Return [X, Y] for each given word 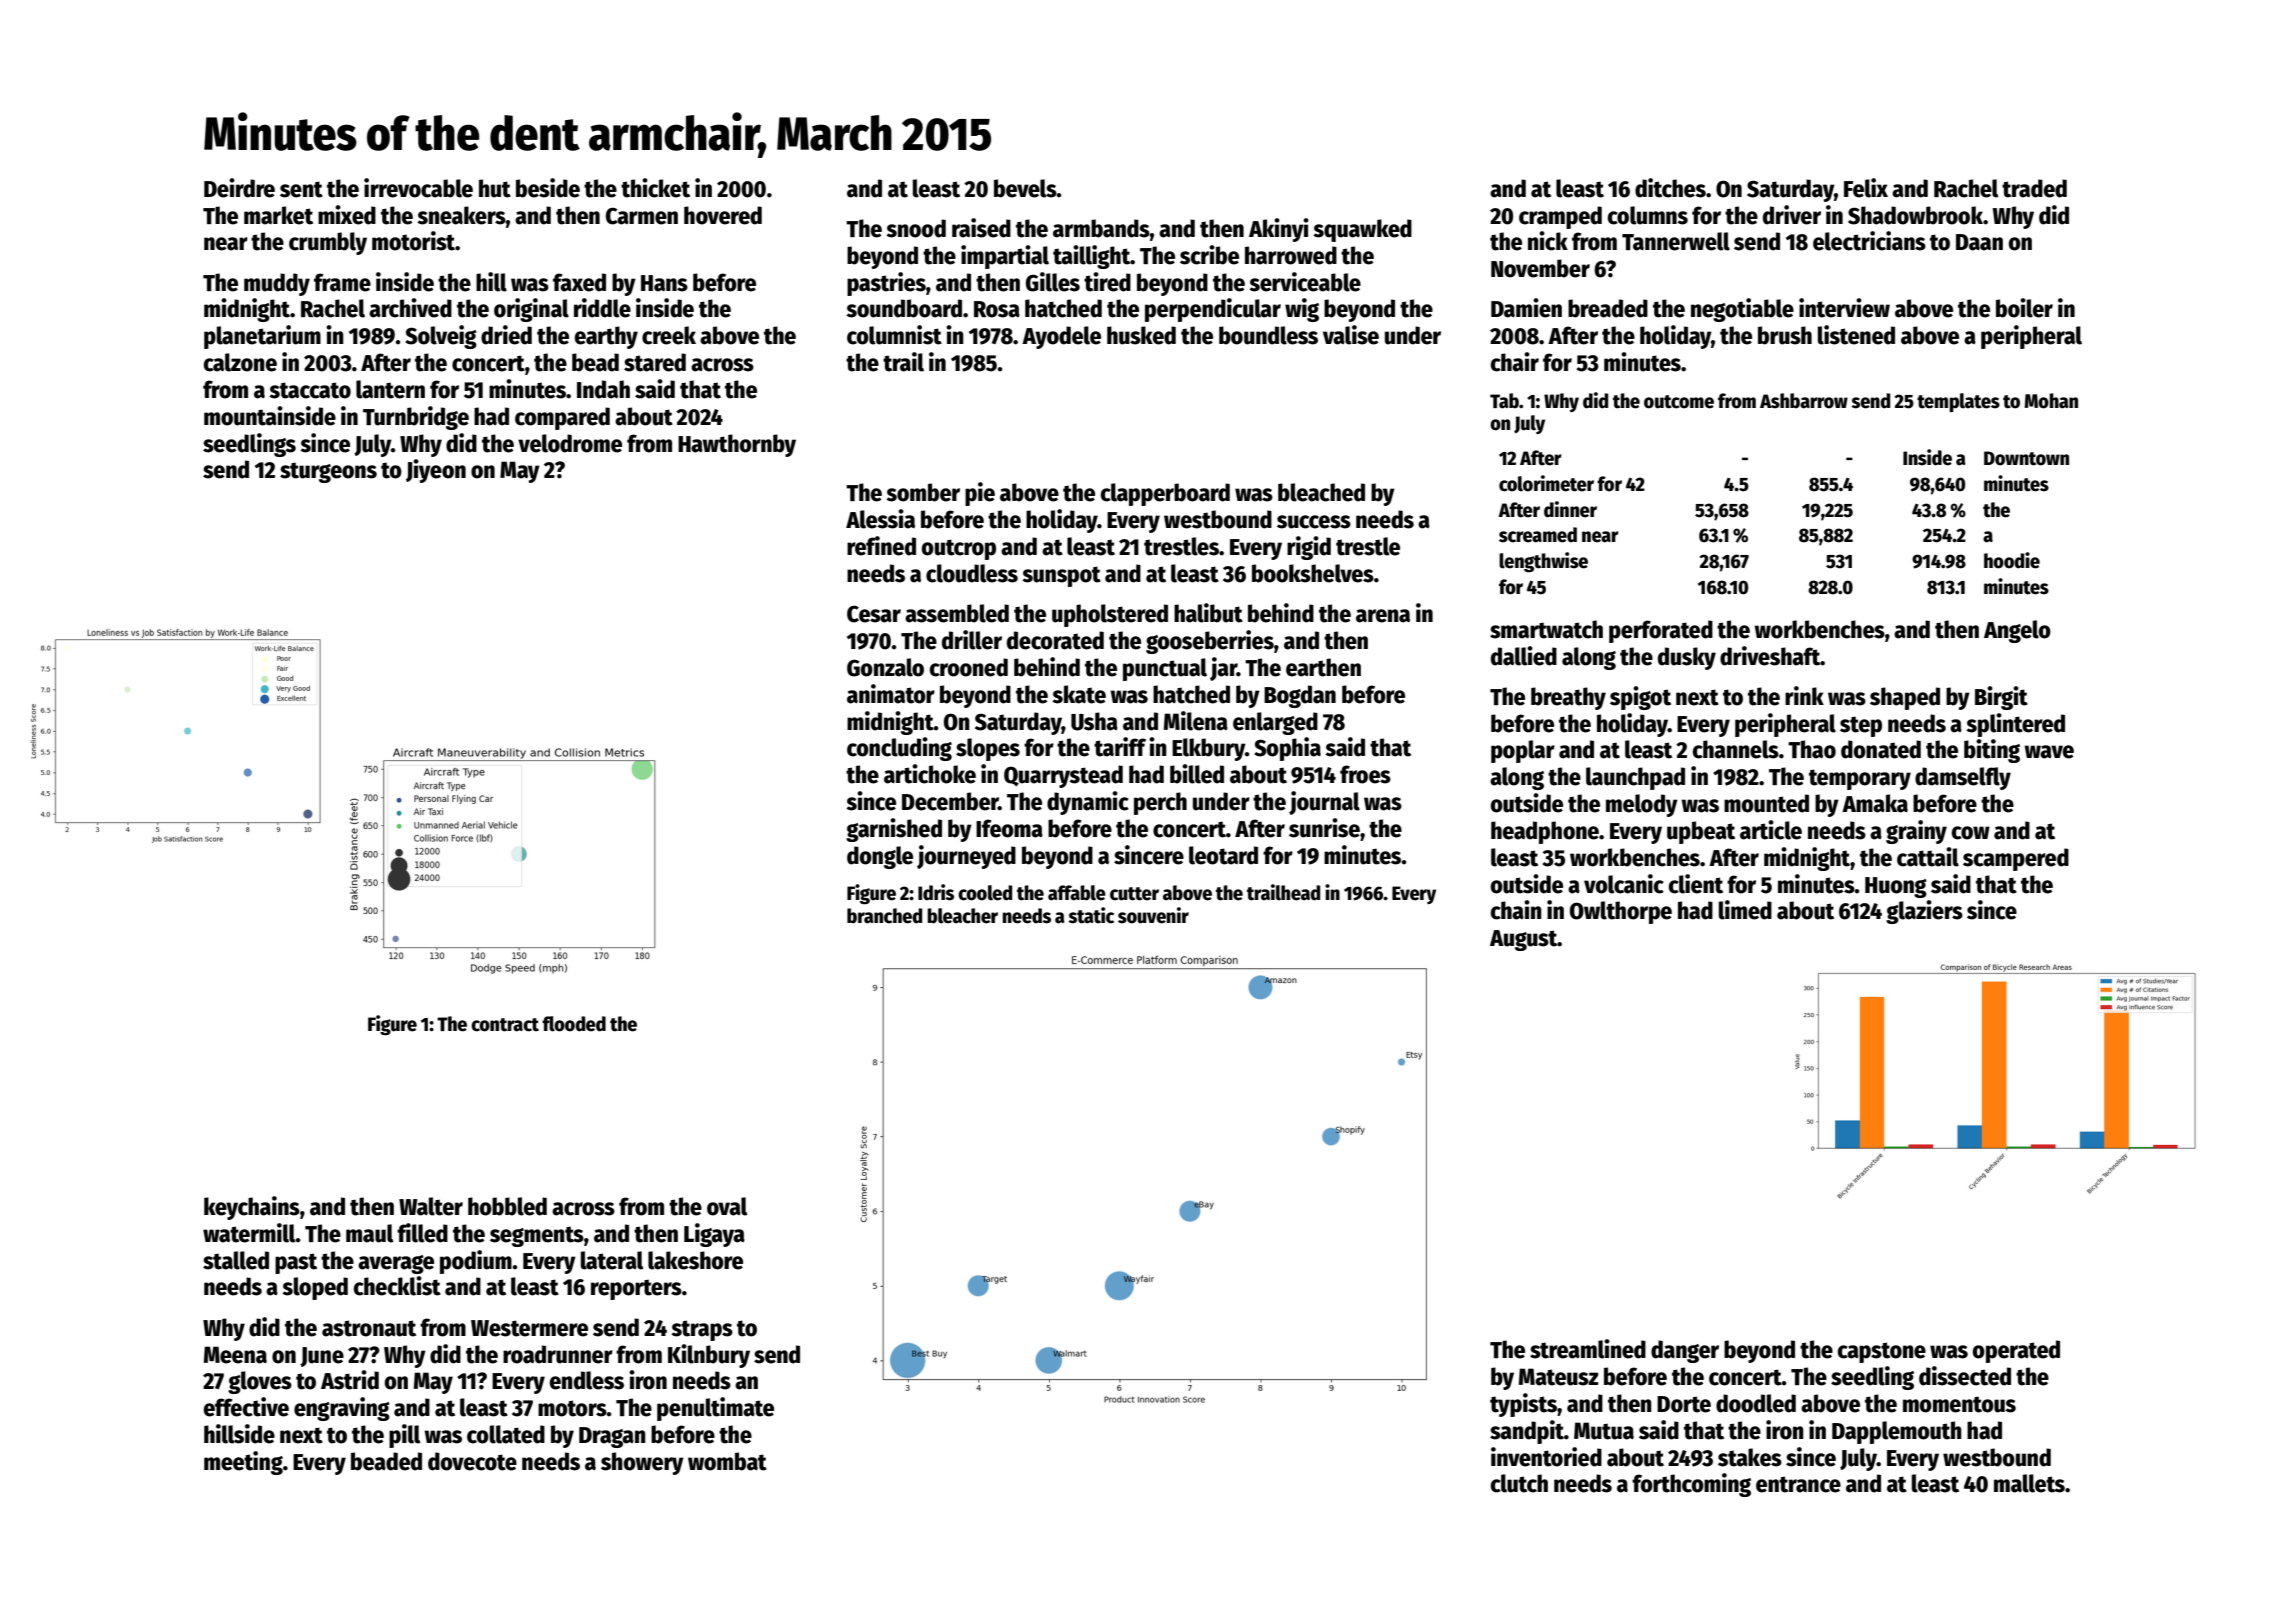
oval [727, 1206]
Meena [235, 1355]
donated [1881, 749]
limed [1745, 910]
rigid [1309, 548]
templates [1958, 402]
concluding [899, 749]
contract [505, 1025]
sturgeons [328, 472]
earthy [606, 337]
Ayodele [1061, 337]
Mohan [2051, 401]
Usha [1094, 721]
